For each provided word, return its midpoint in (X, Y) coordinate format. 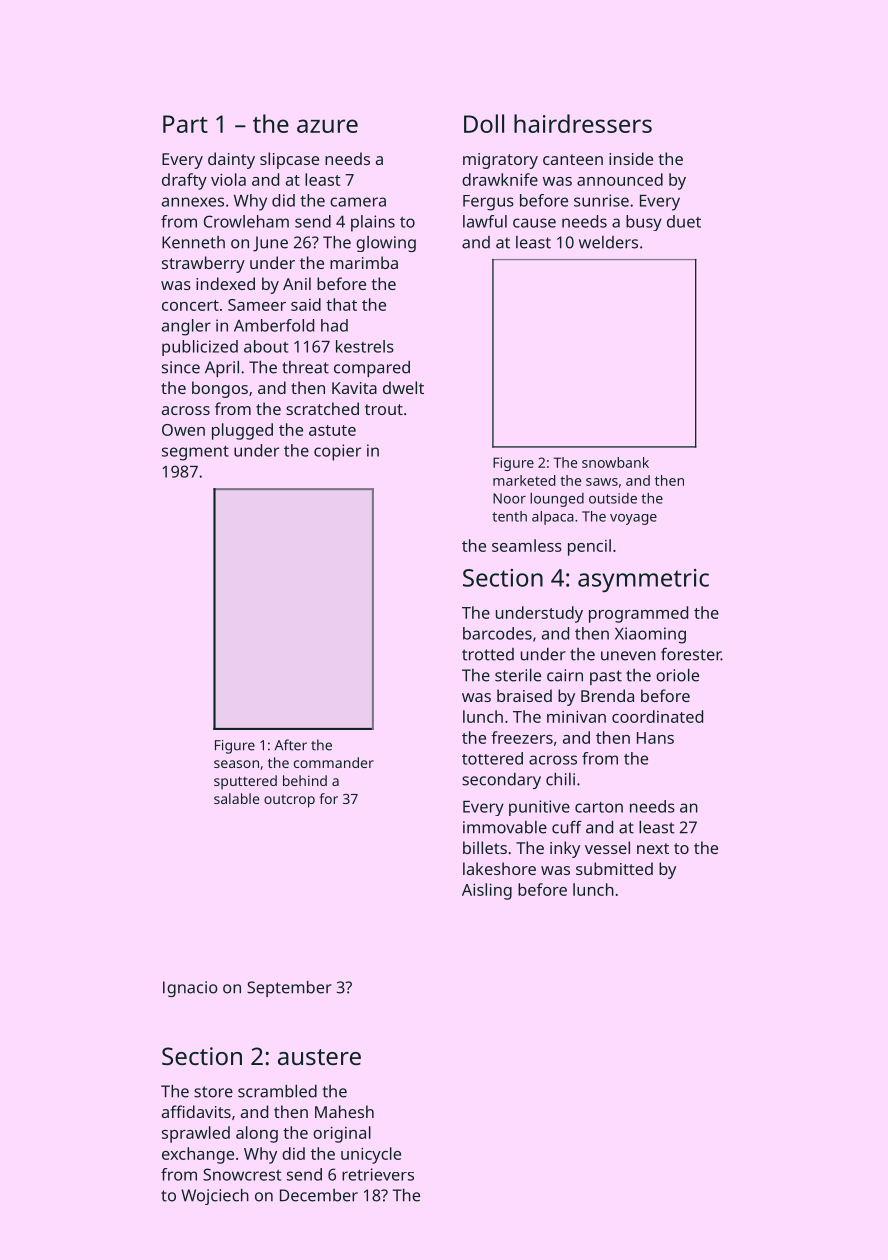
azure (327, 126)
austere (319, 1057)
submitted (614, 868)
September (289, 989)
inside (631, 158)
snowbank (615, 462)
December (319, 1195)
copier (337, 452)
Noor (509, 498)
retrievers (378, 1174)
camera (358, 202)
